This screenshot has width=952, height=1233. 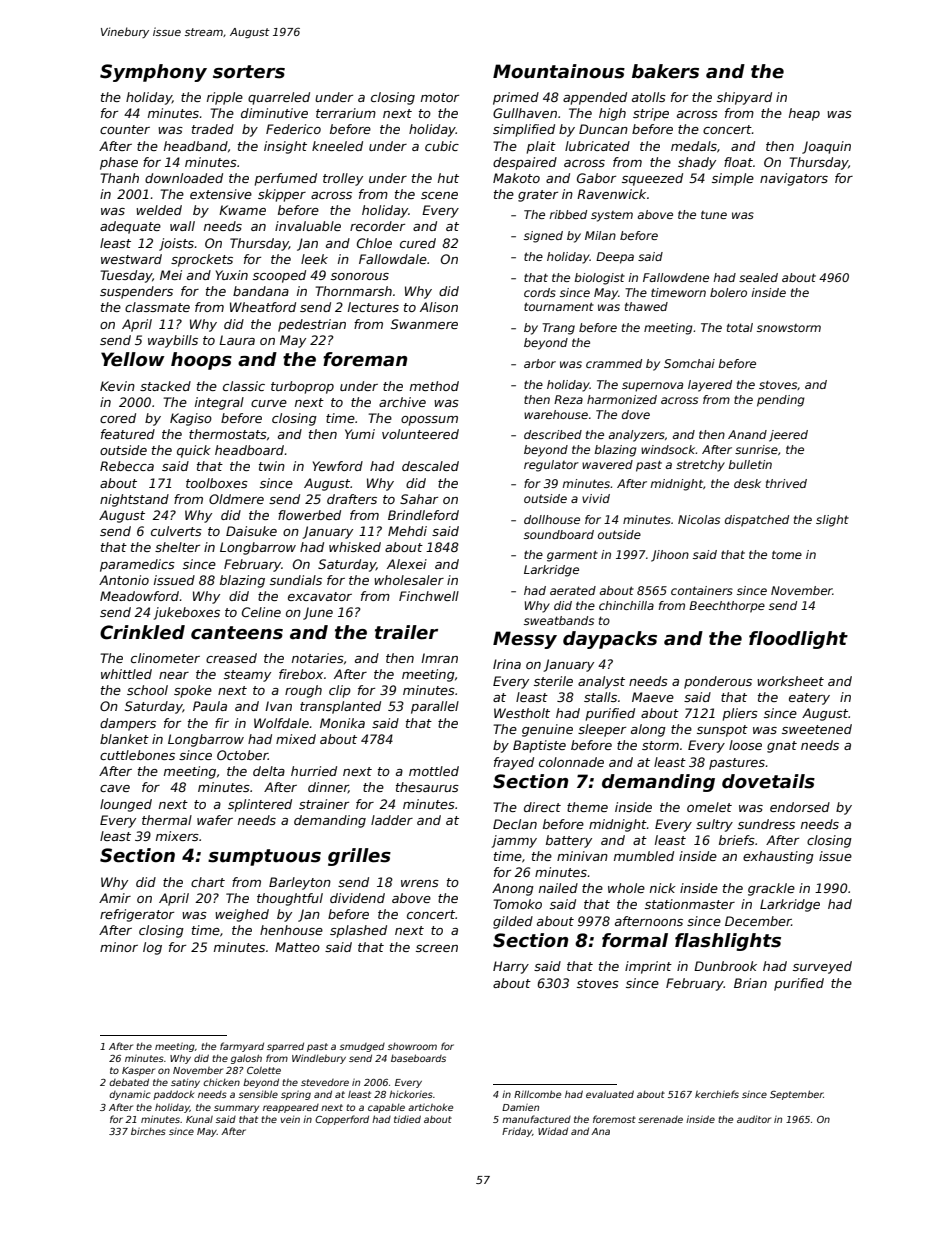 I want to click on recorder, so click(x=377, y=226).
